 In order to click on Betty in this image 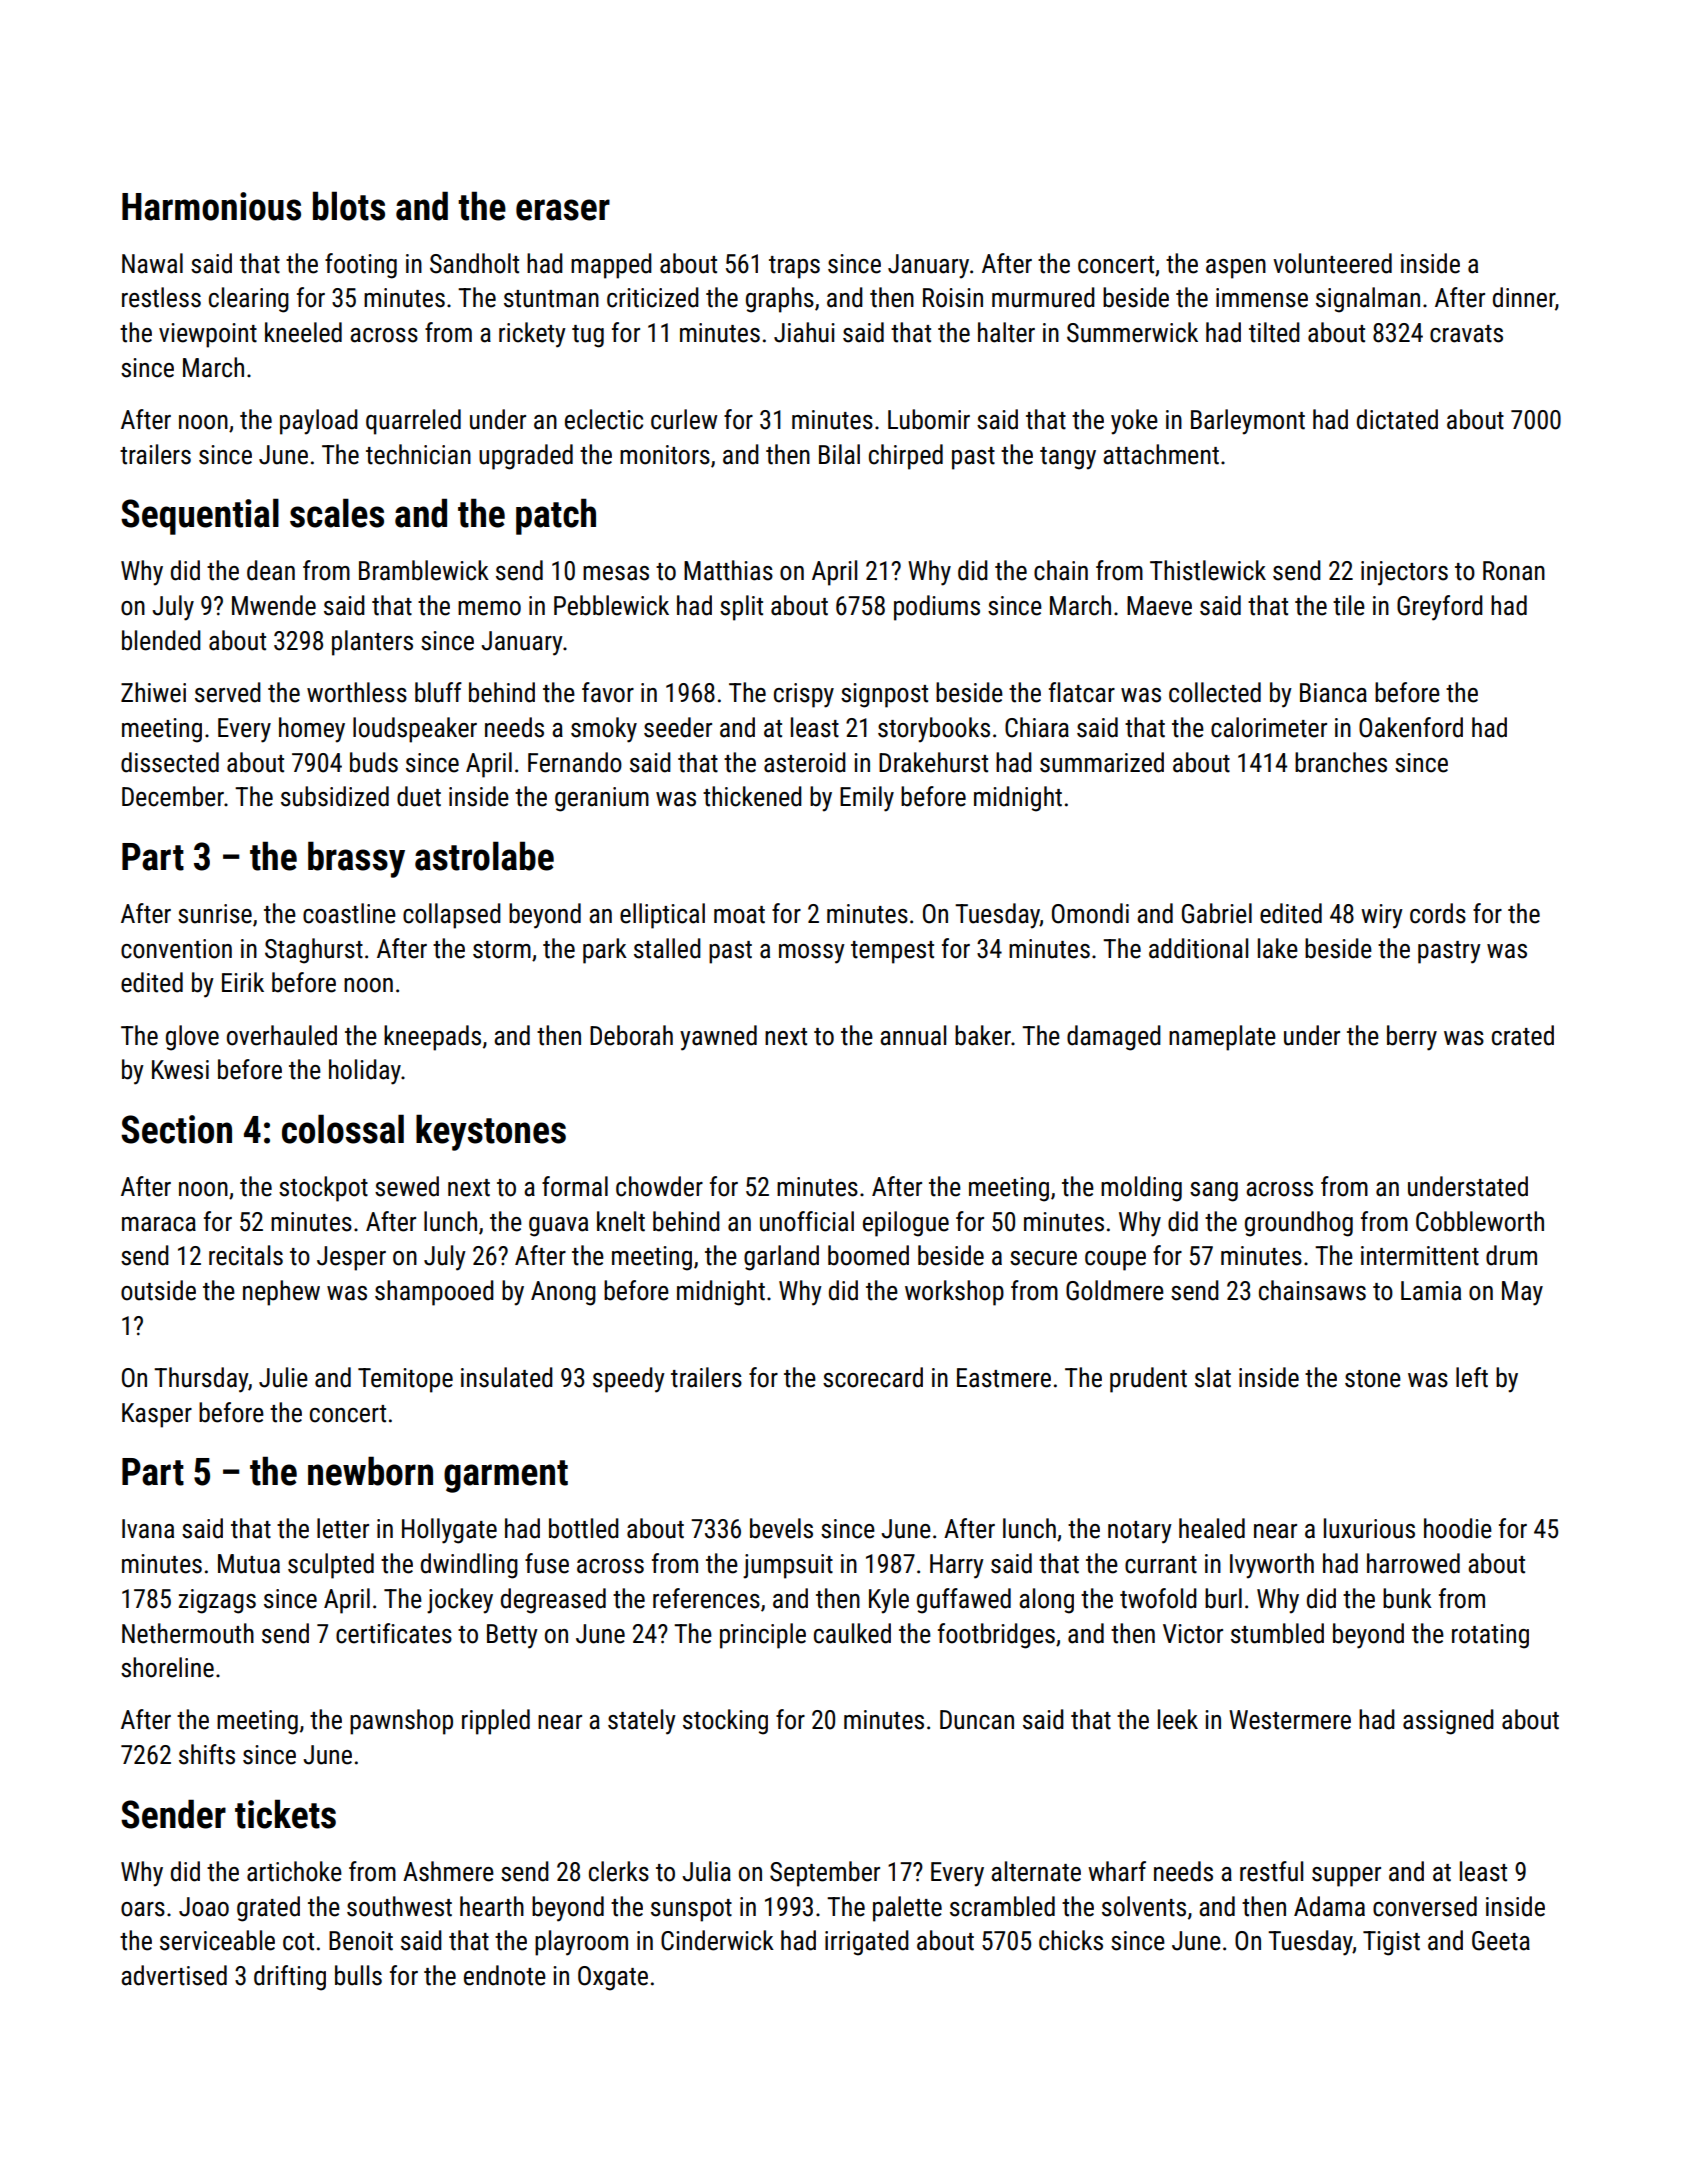, I will do `click(512, 1636)`.
